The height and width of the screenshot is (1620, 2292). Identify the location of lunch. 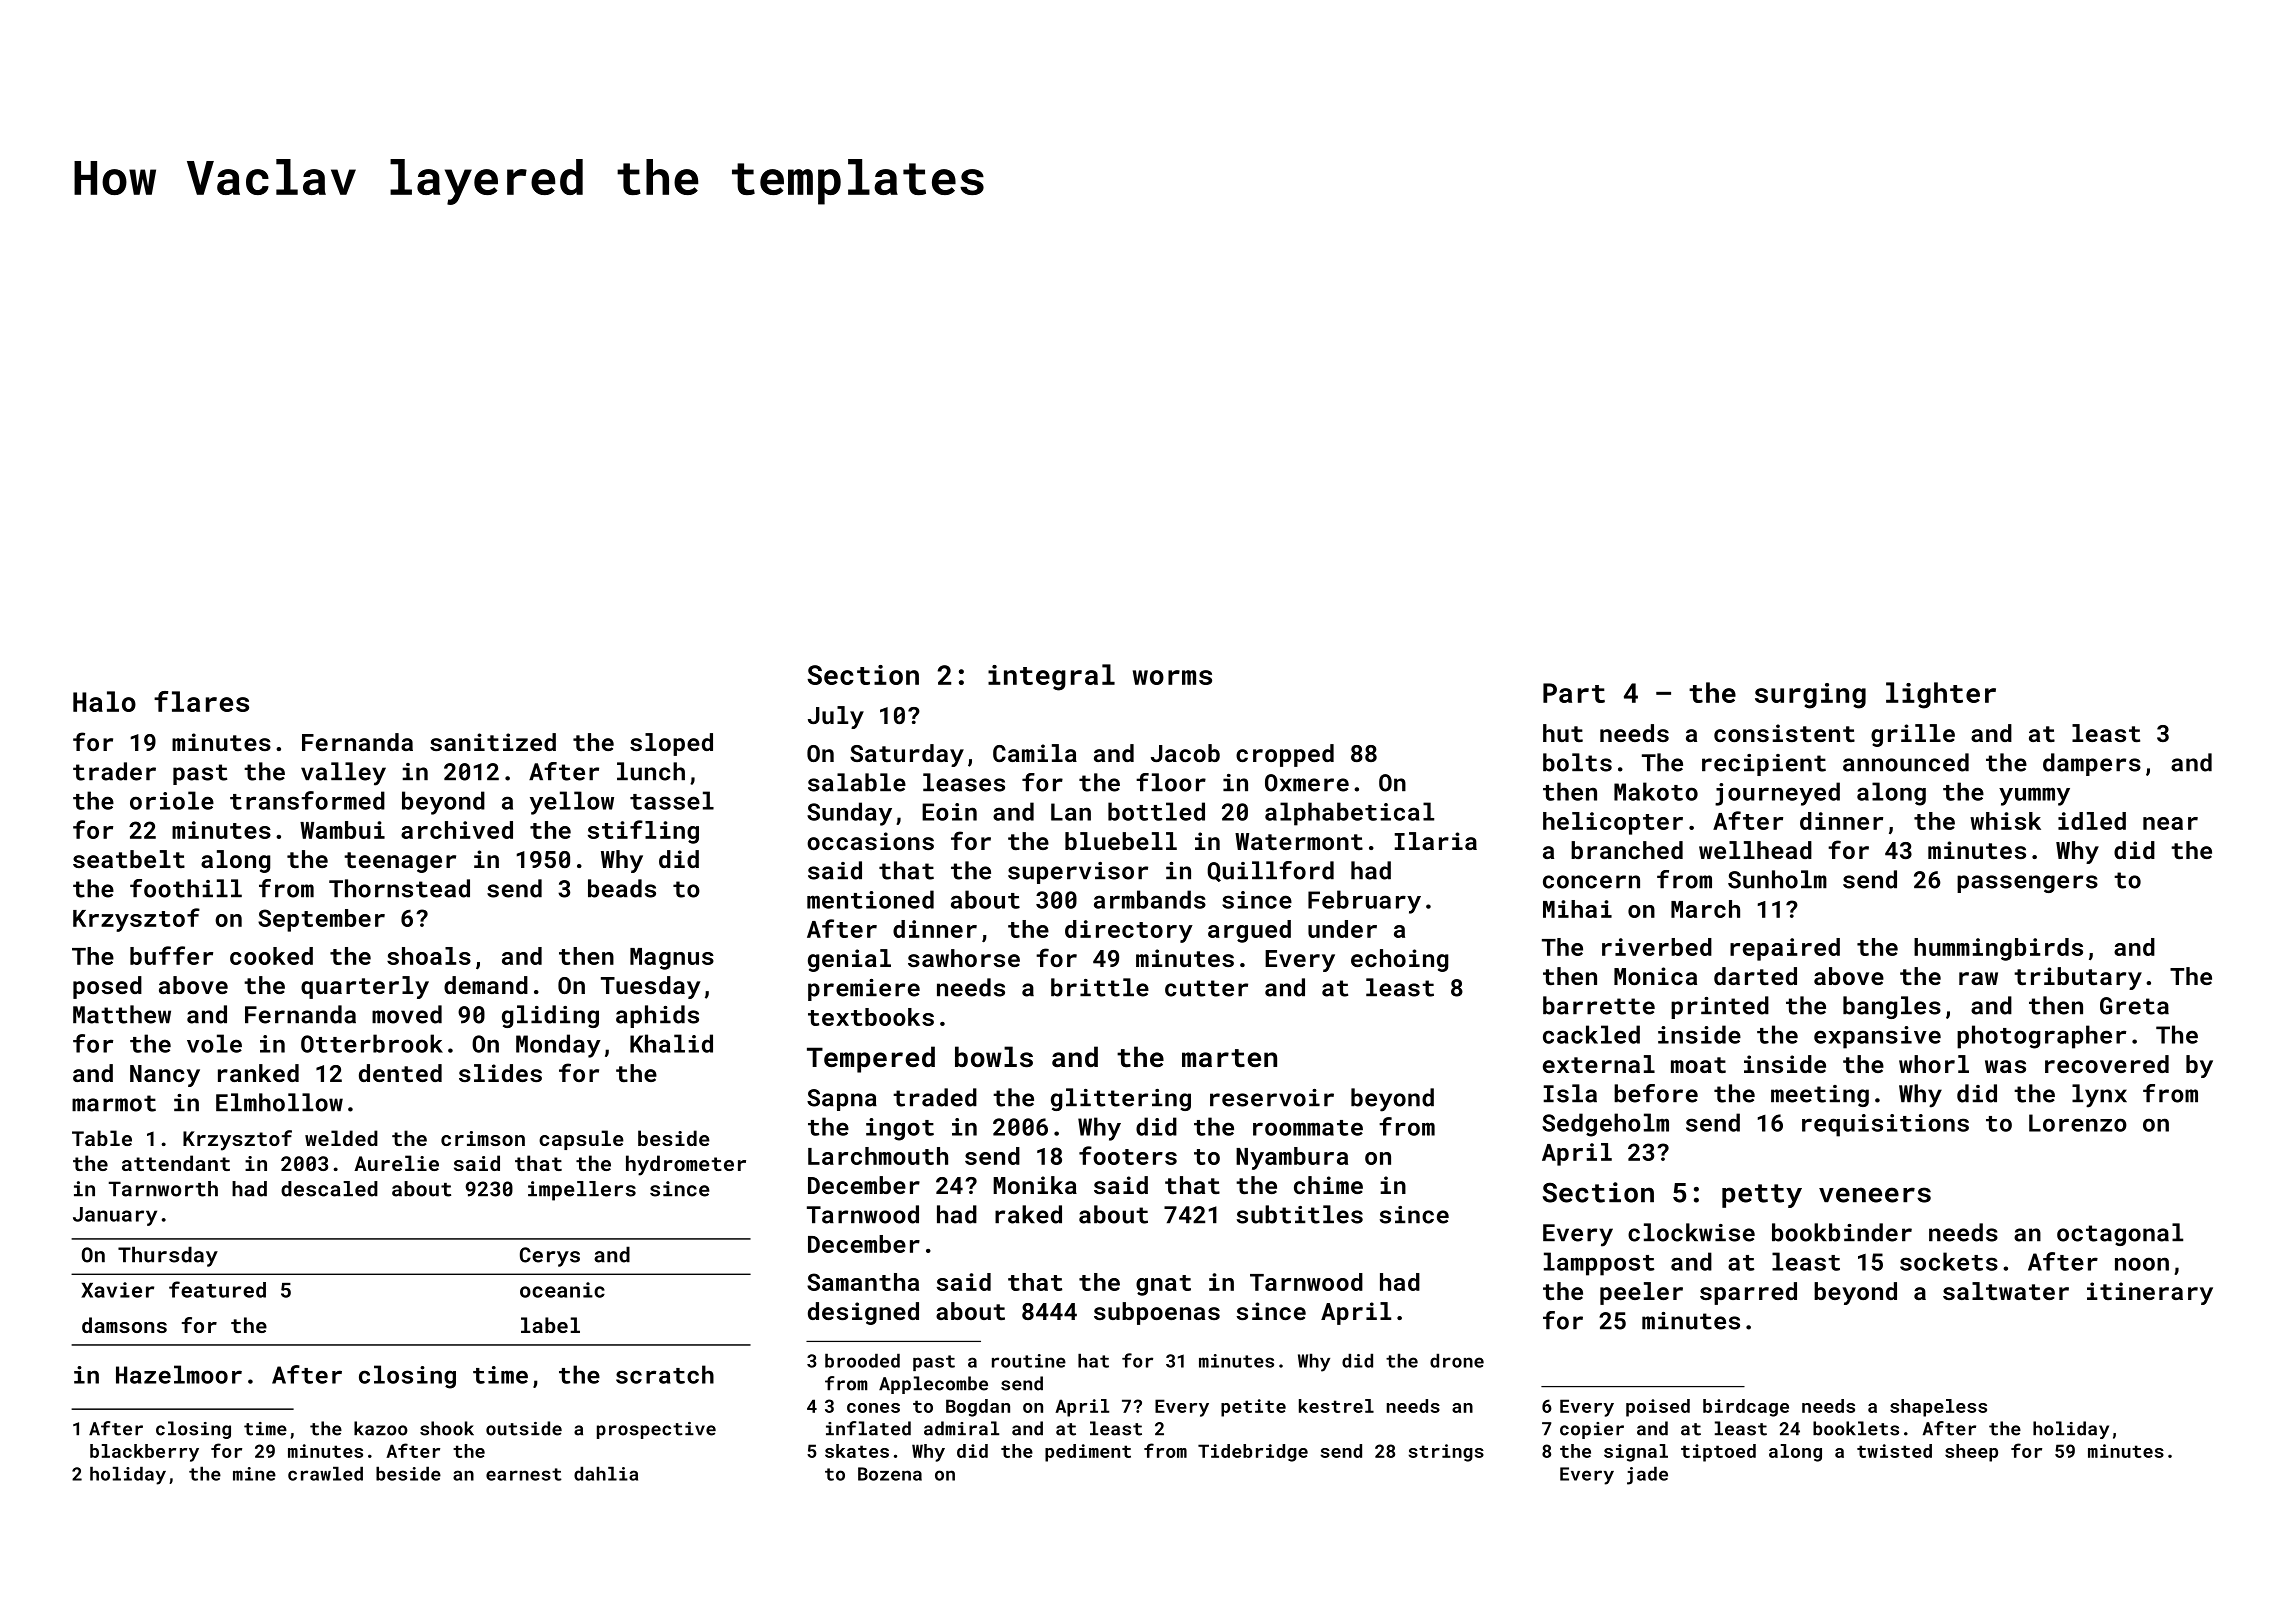
(651, 771).
